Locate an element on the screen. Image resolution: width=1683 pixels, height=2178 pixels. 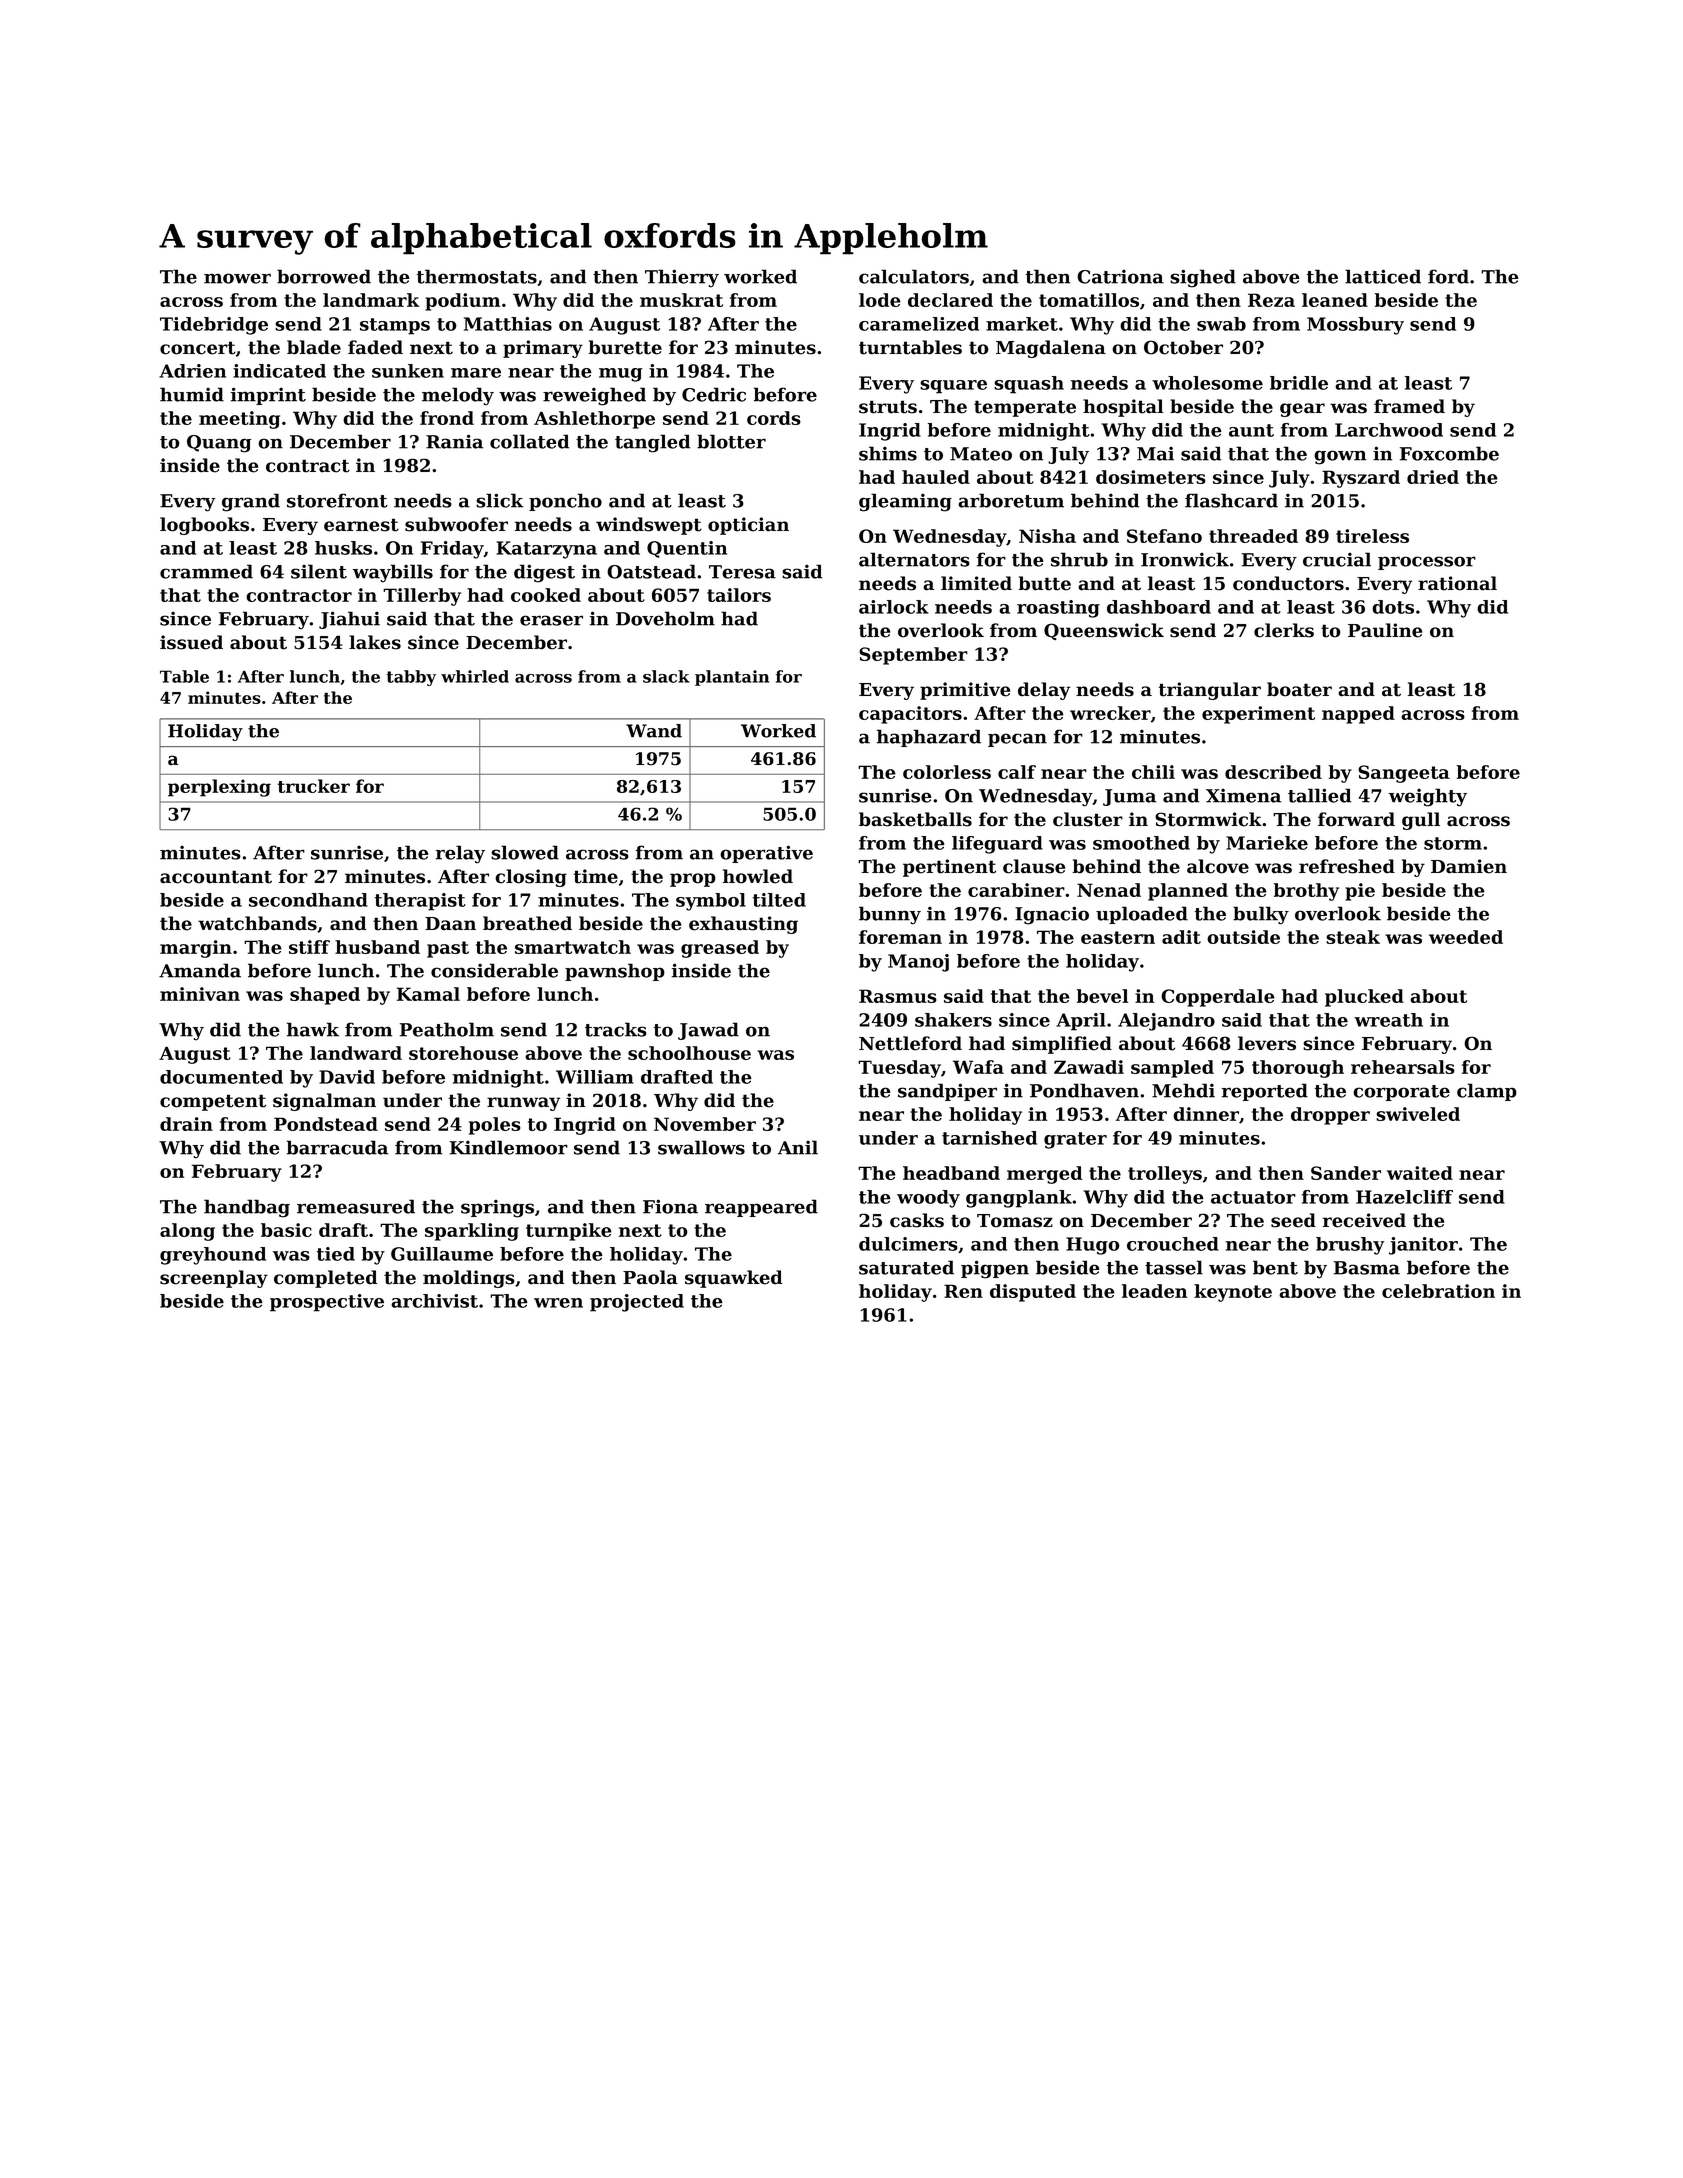
forward is located at coordinates (1356, 819).
